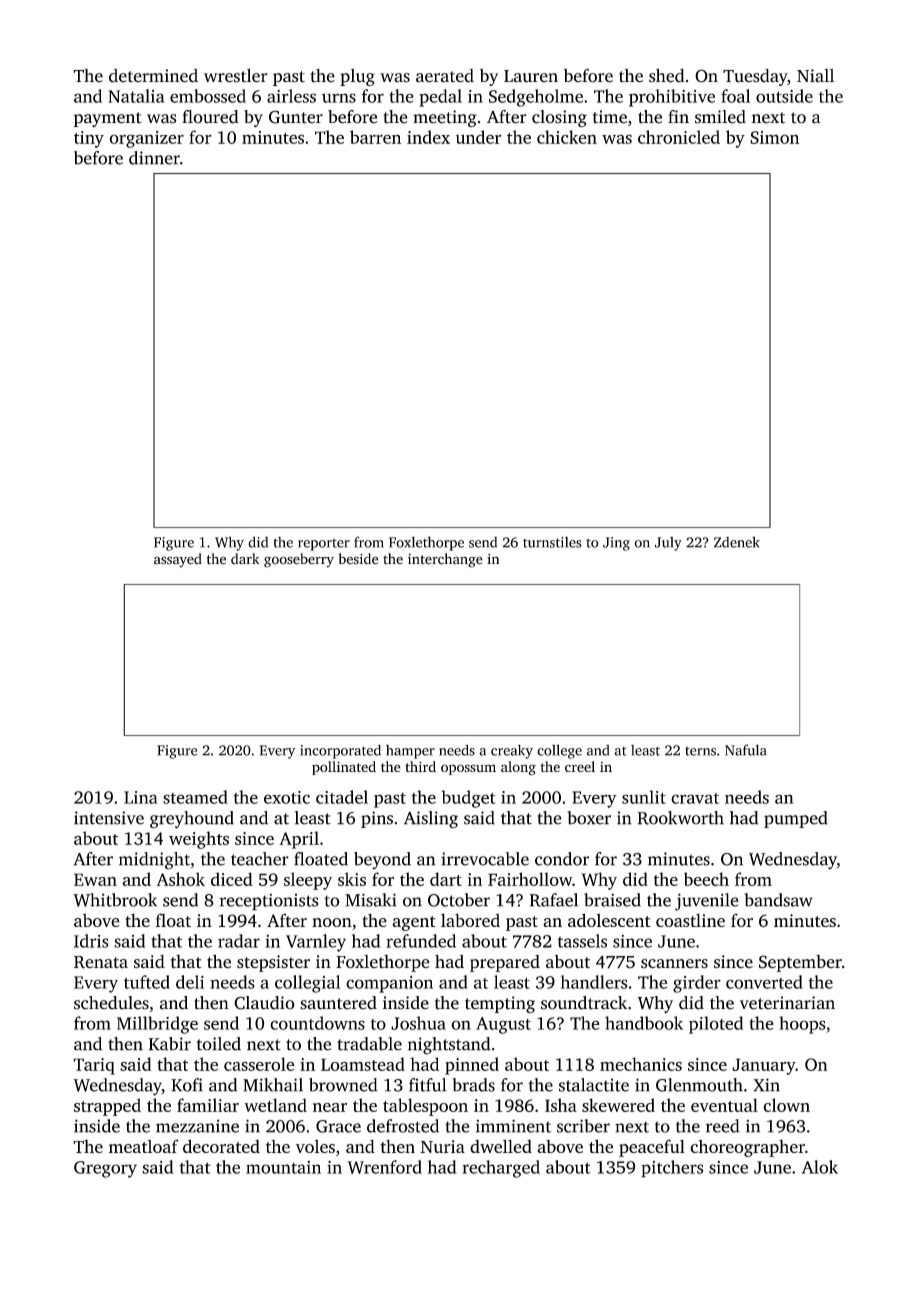  What do you see at coordinates (445, 560) in the screenshot?
I see `interchange` at bounding box center [445, 560].
